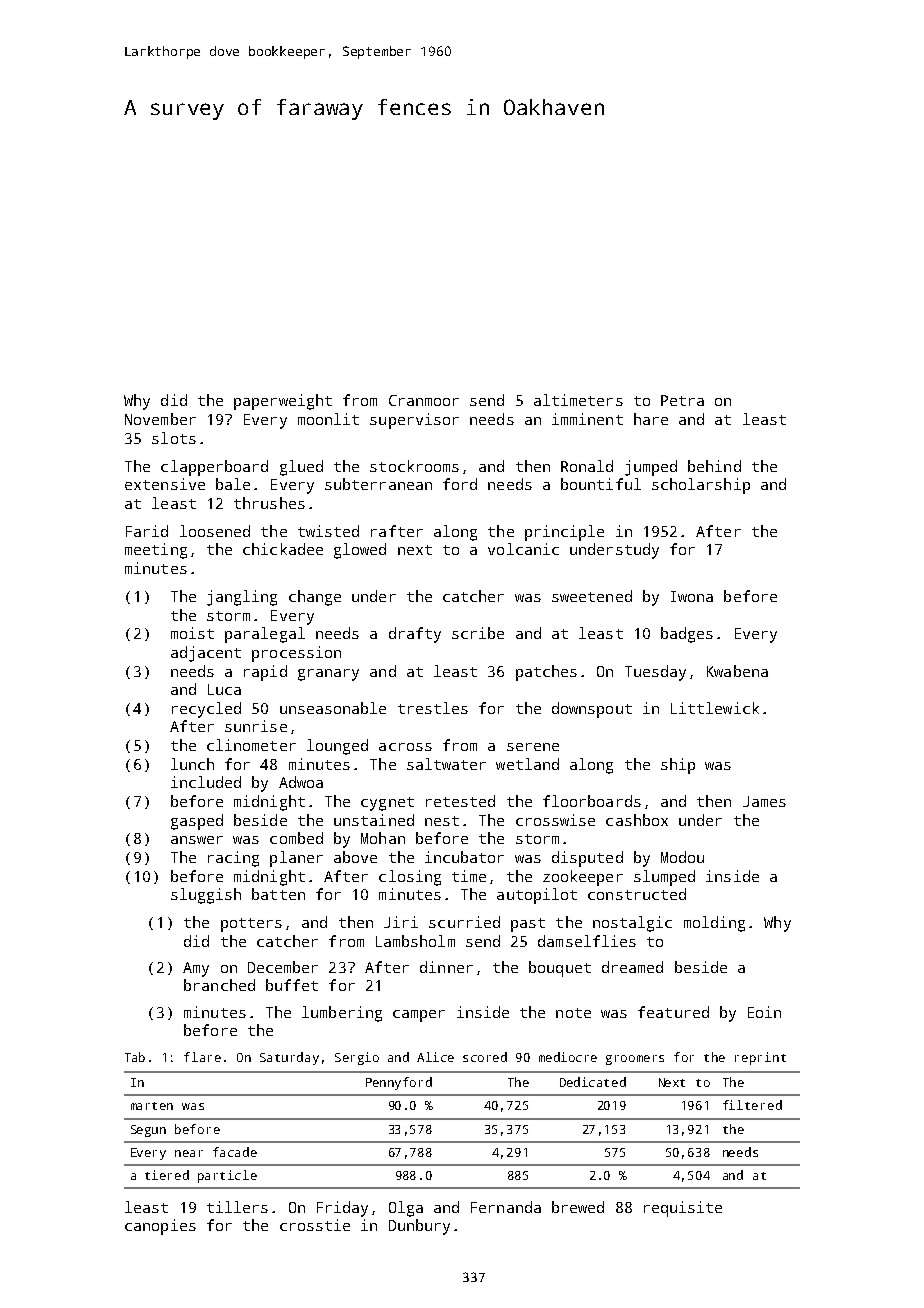 This page has height=1308, width=924. What do you see at coordinates (148, 1131) in the page?
I see `Segun` at bounding box center [148, 1131].
